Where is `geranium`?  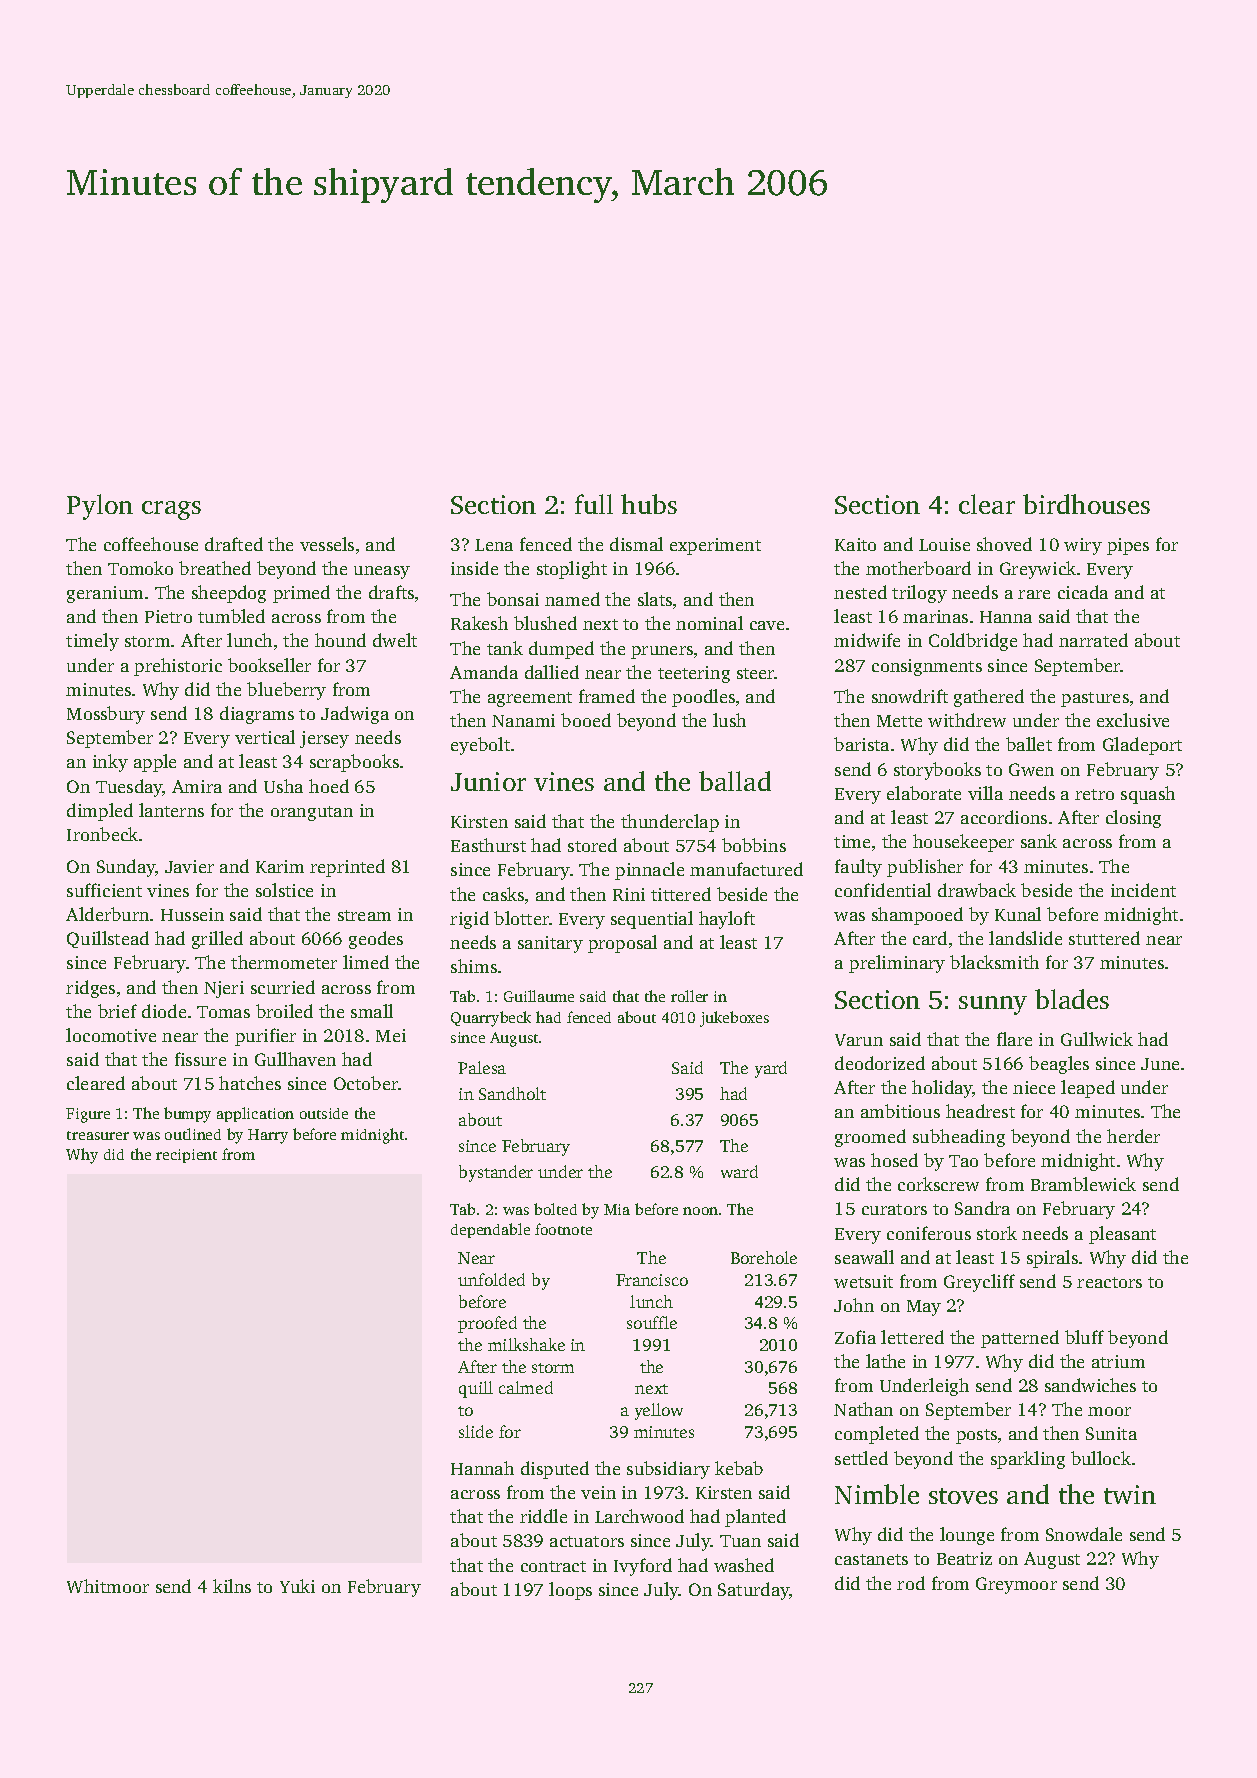 geranium is located at coordinates (105, 594).
